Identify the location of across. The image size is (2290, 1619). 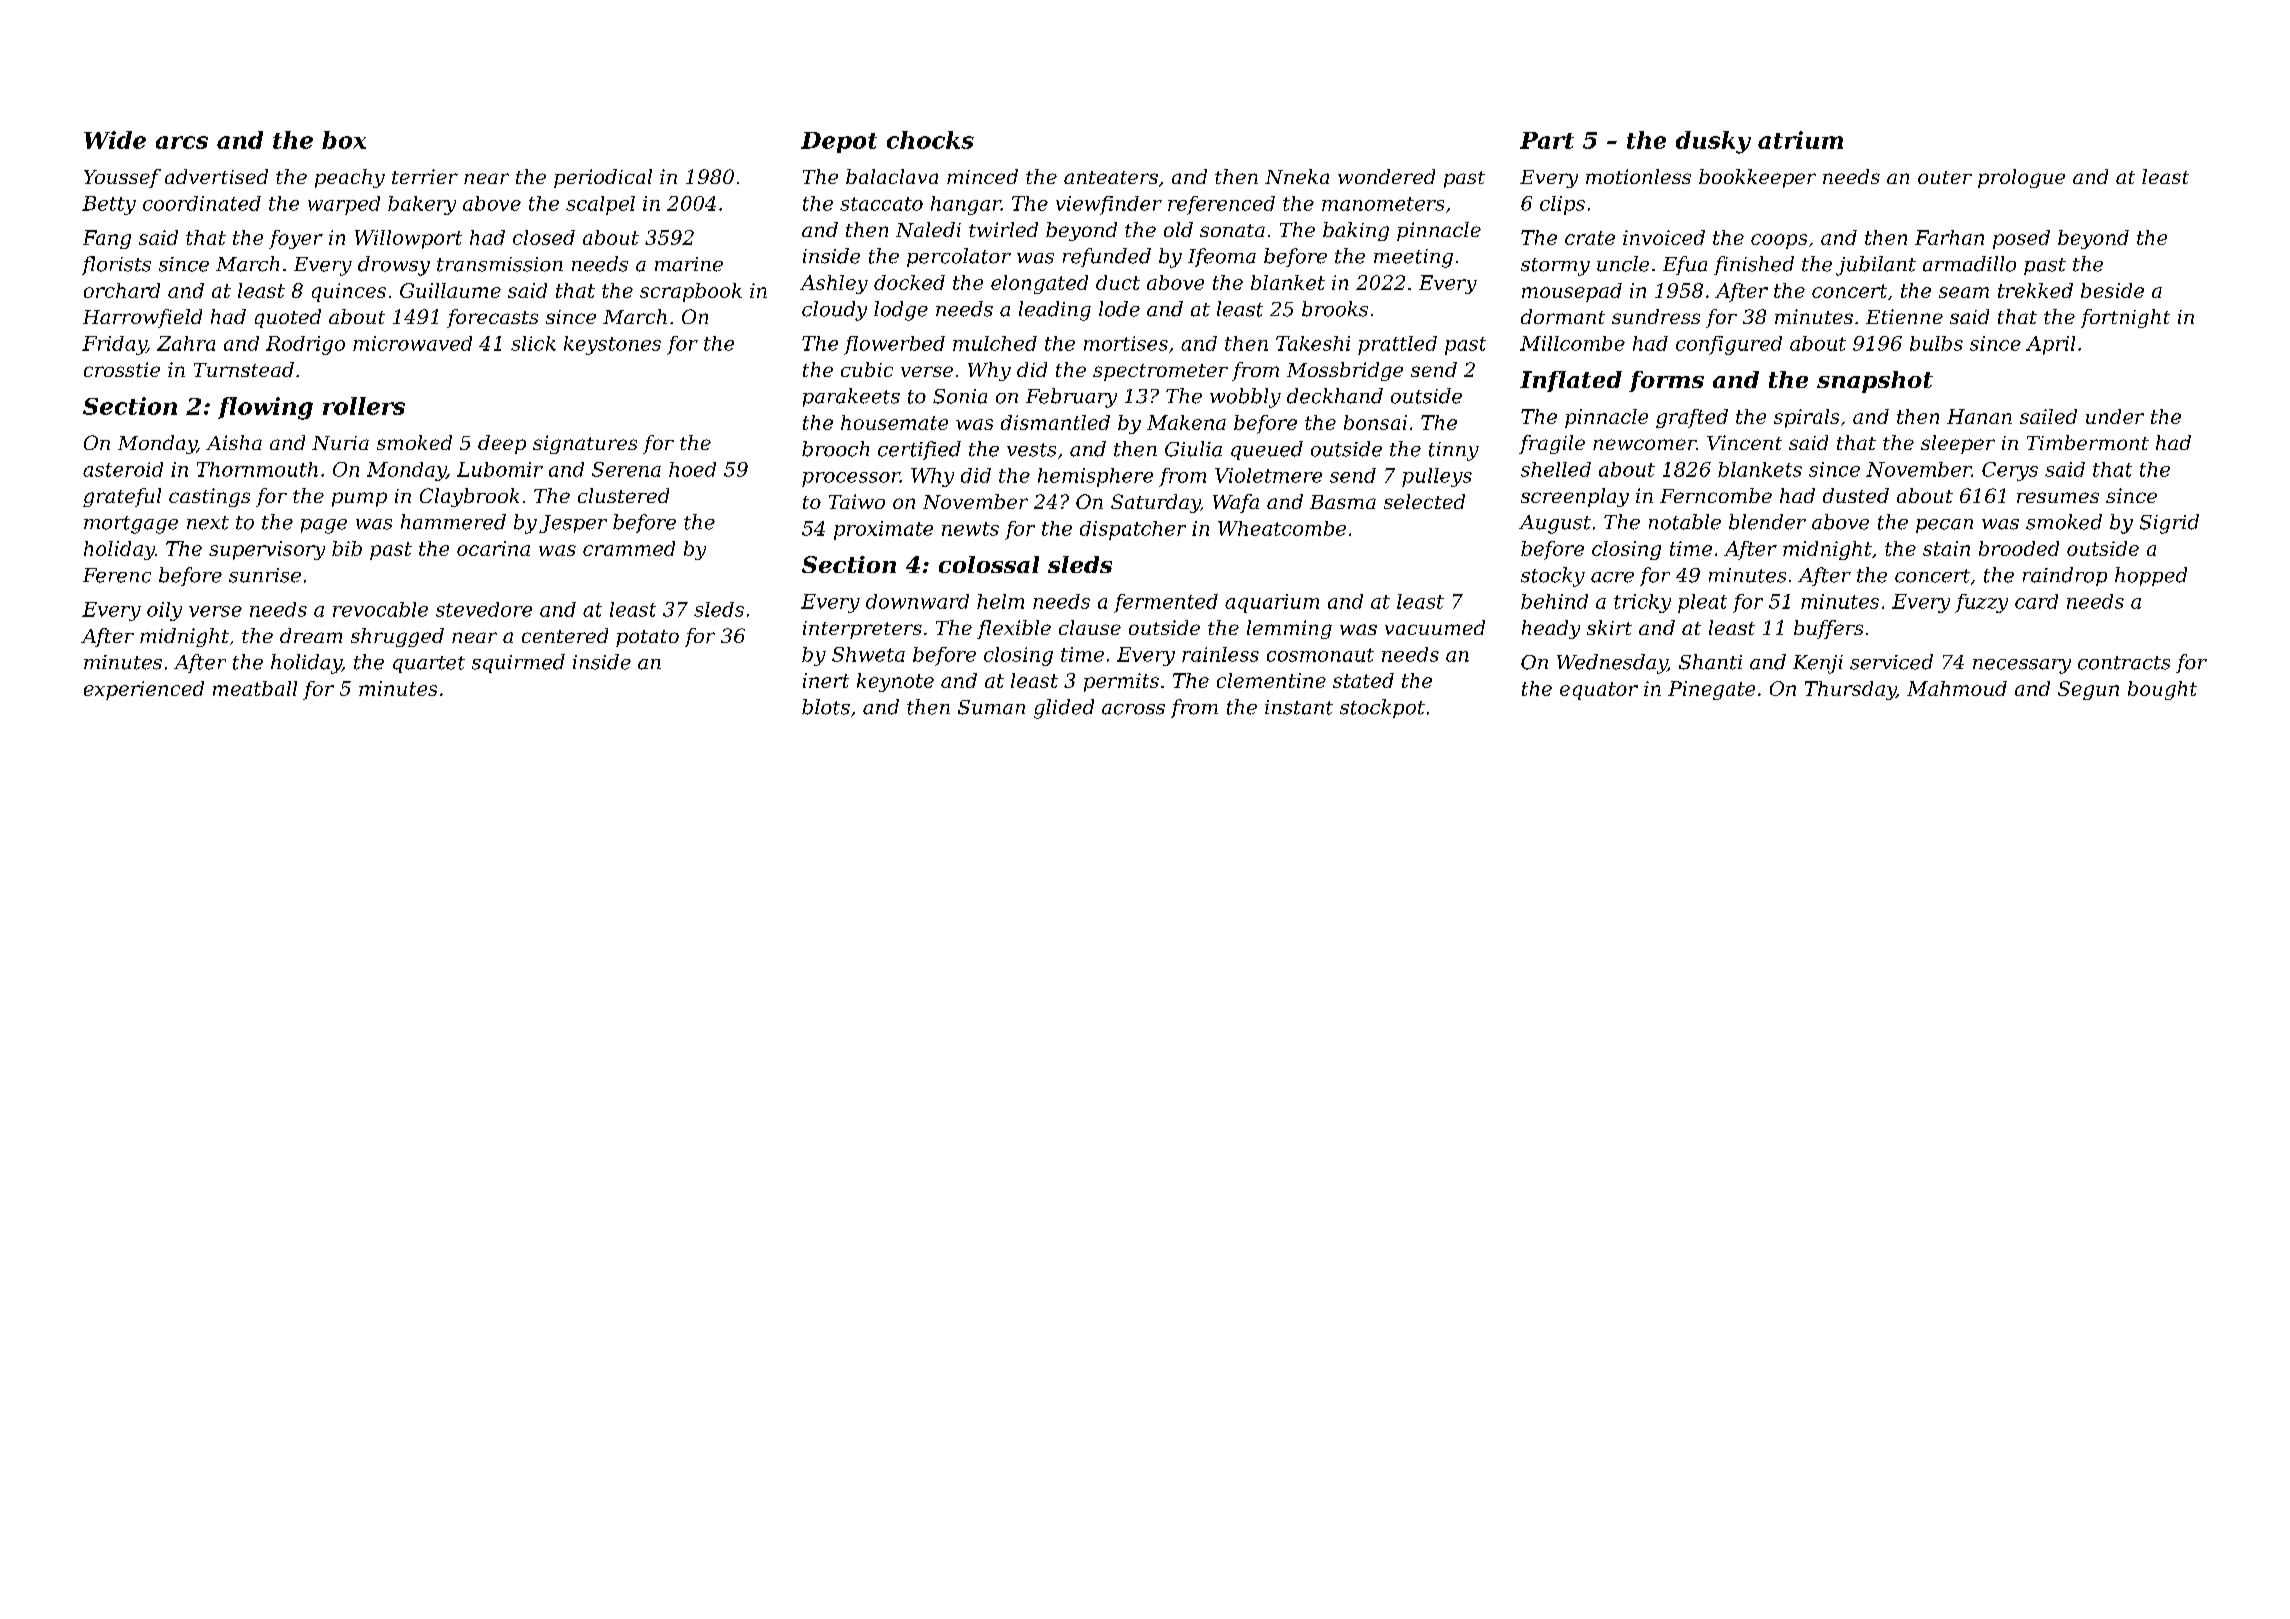
(1133, 709).
